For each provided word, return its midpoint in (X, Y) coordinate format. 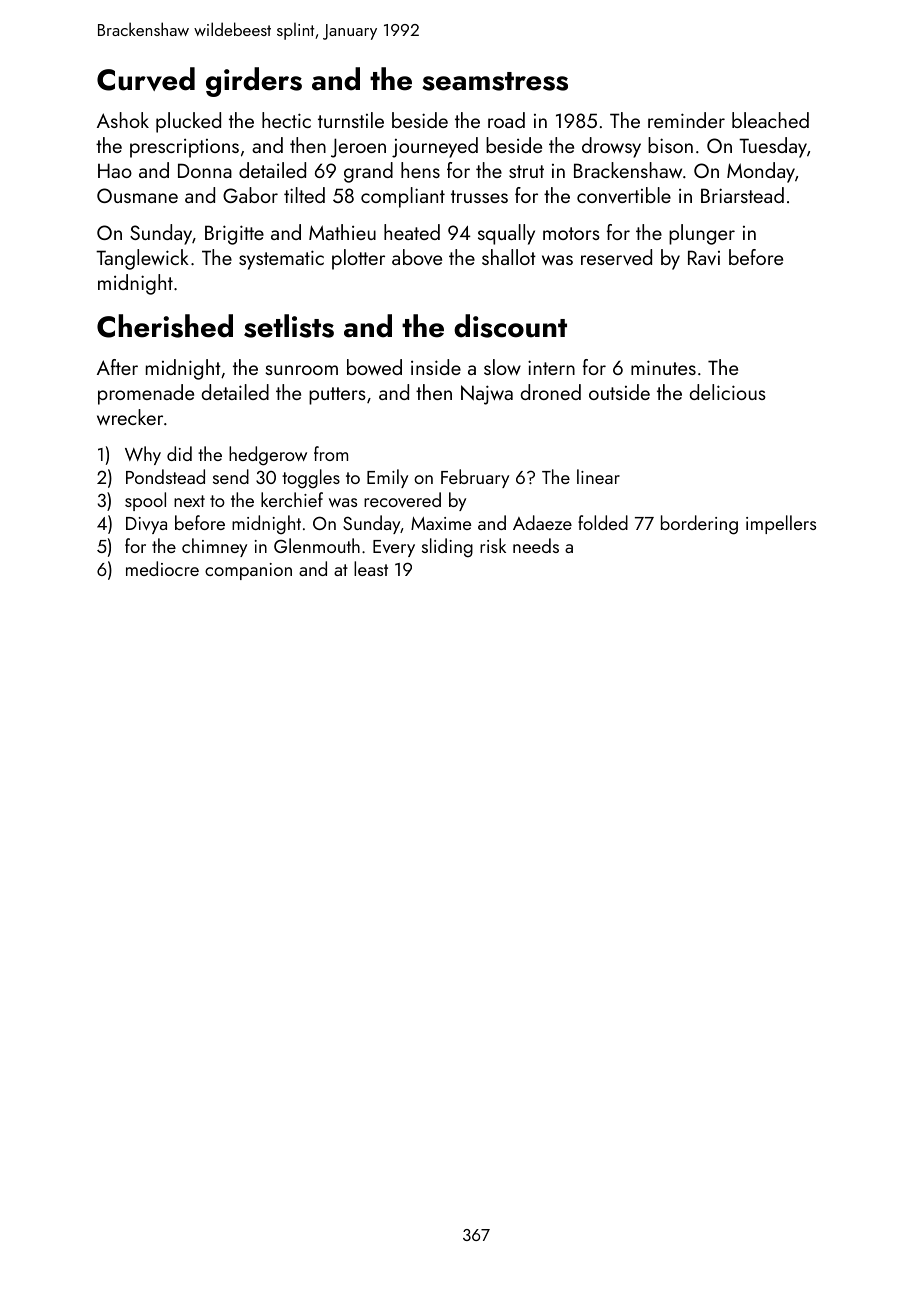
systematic (281, 260)
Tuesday (773, 147)
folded (603, 522)
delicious (727, 392)
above (417, 257)
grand (368, 172)
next (189, 501)
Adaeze (542, 522)
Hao (115, 170)
